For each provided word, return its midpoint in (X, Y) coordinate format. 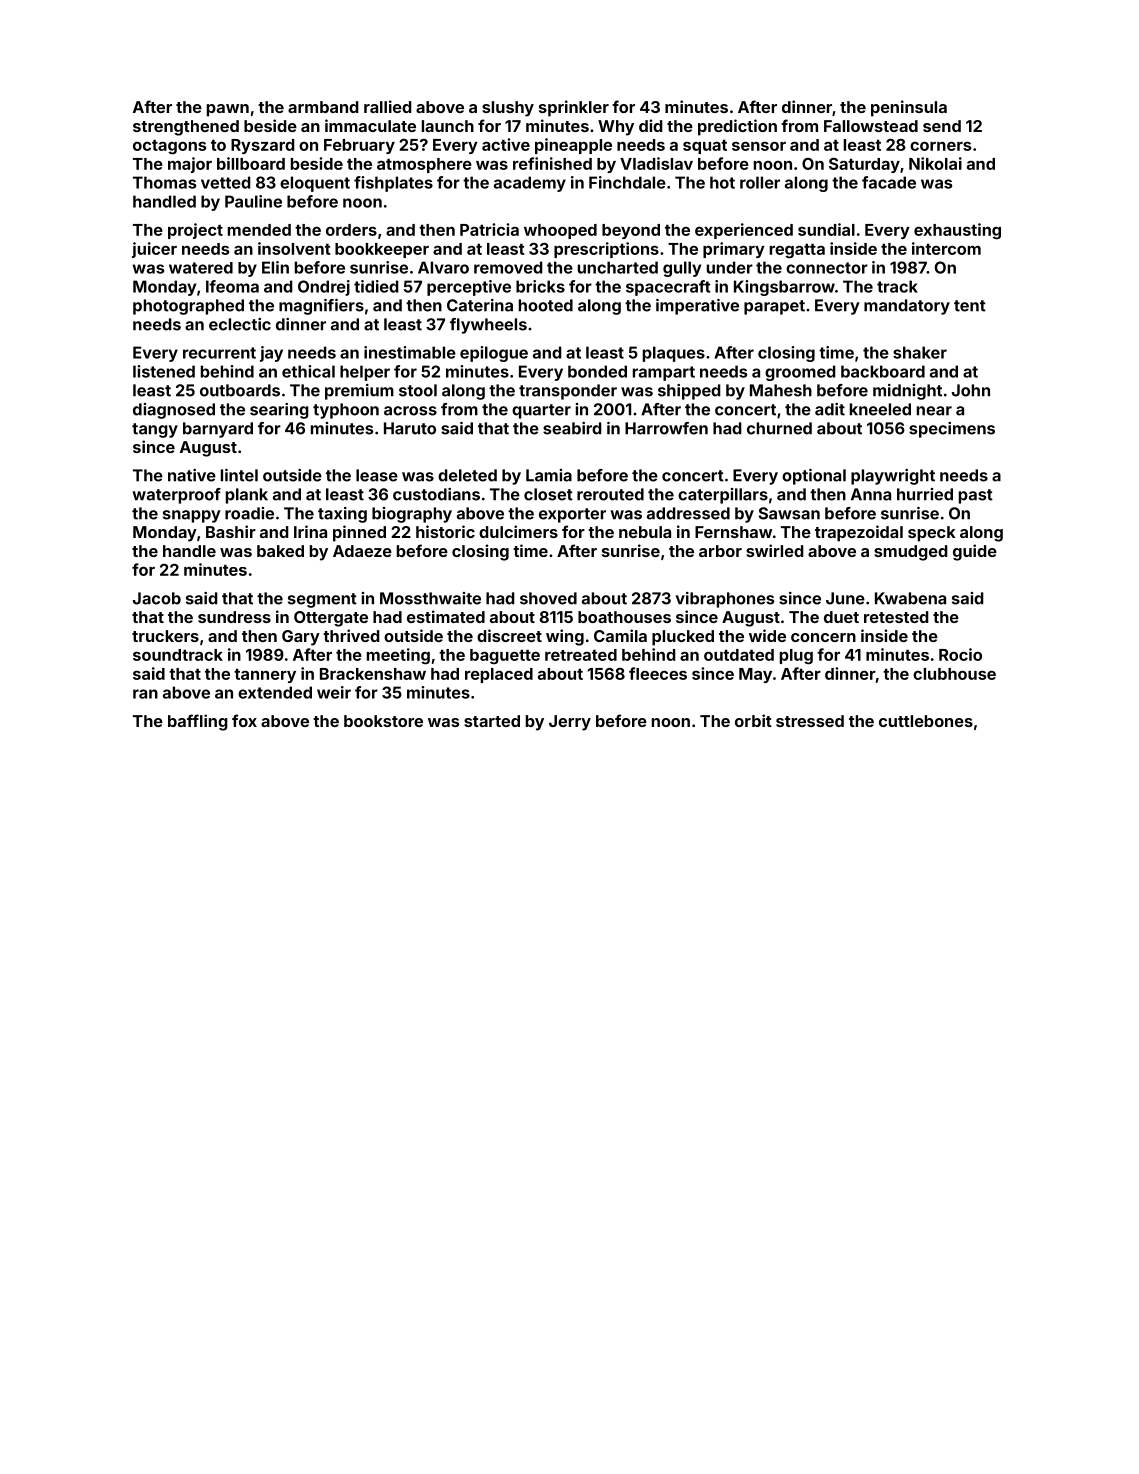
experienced (744, 231)
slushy (508, 109)
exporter (572, 515)
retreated (581, 655)
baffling (198, 722)
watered (201, 268)
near (934, 411)
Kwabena (910, 598)
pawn (228, 110)
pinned (359, 533)
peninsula (909, 108)
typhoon (346, 411)
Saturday (864, 165)
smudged (911, 553)
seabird (572, 428)
